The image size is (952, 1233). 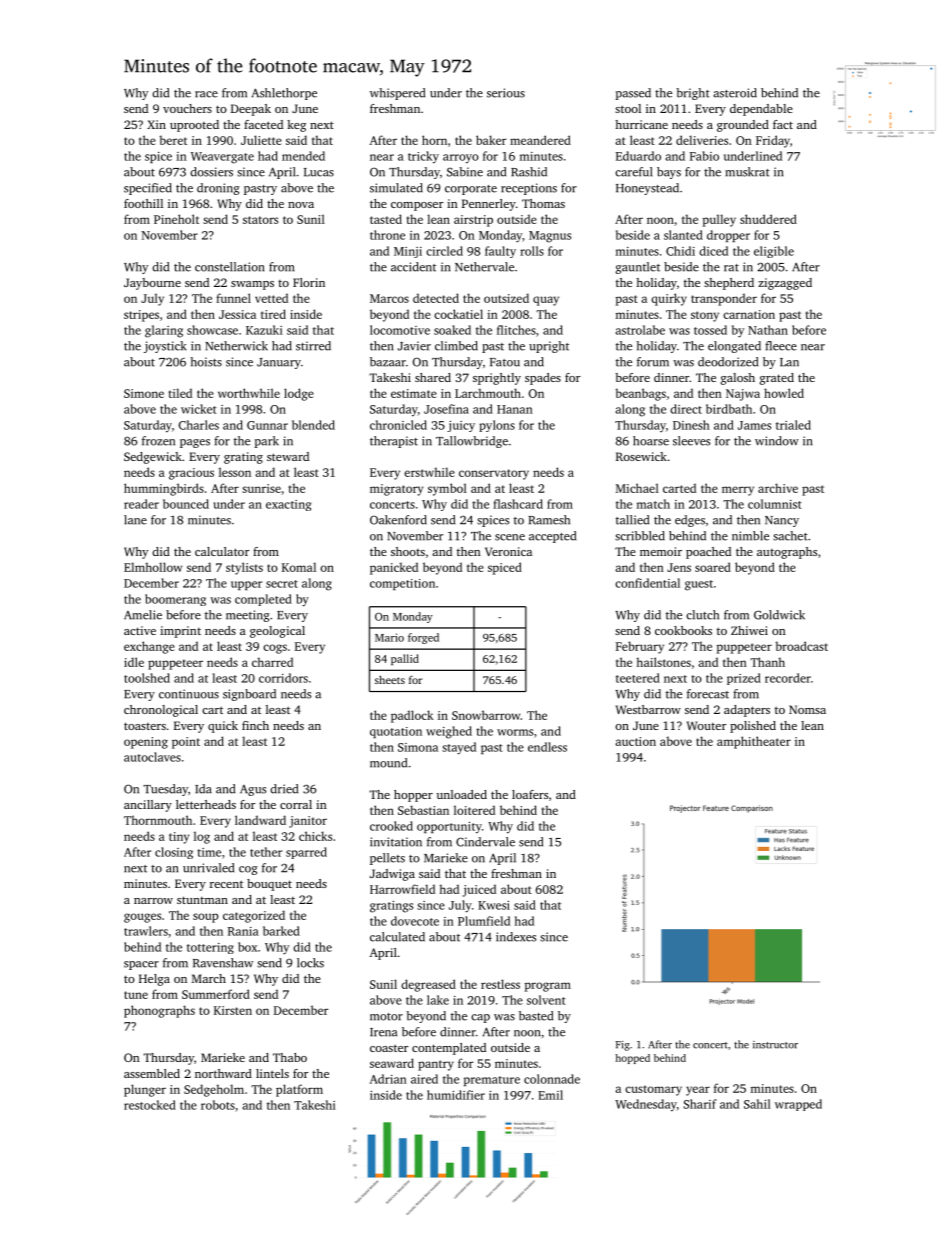 What do you see at coordinates (187, 108) in the screenshot?
I see `vouchers` at bounding box center [187, 108].
